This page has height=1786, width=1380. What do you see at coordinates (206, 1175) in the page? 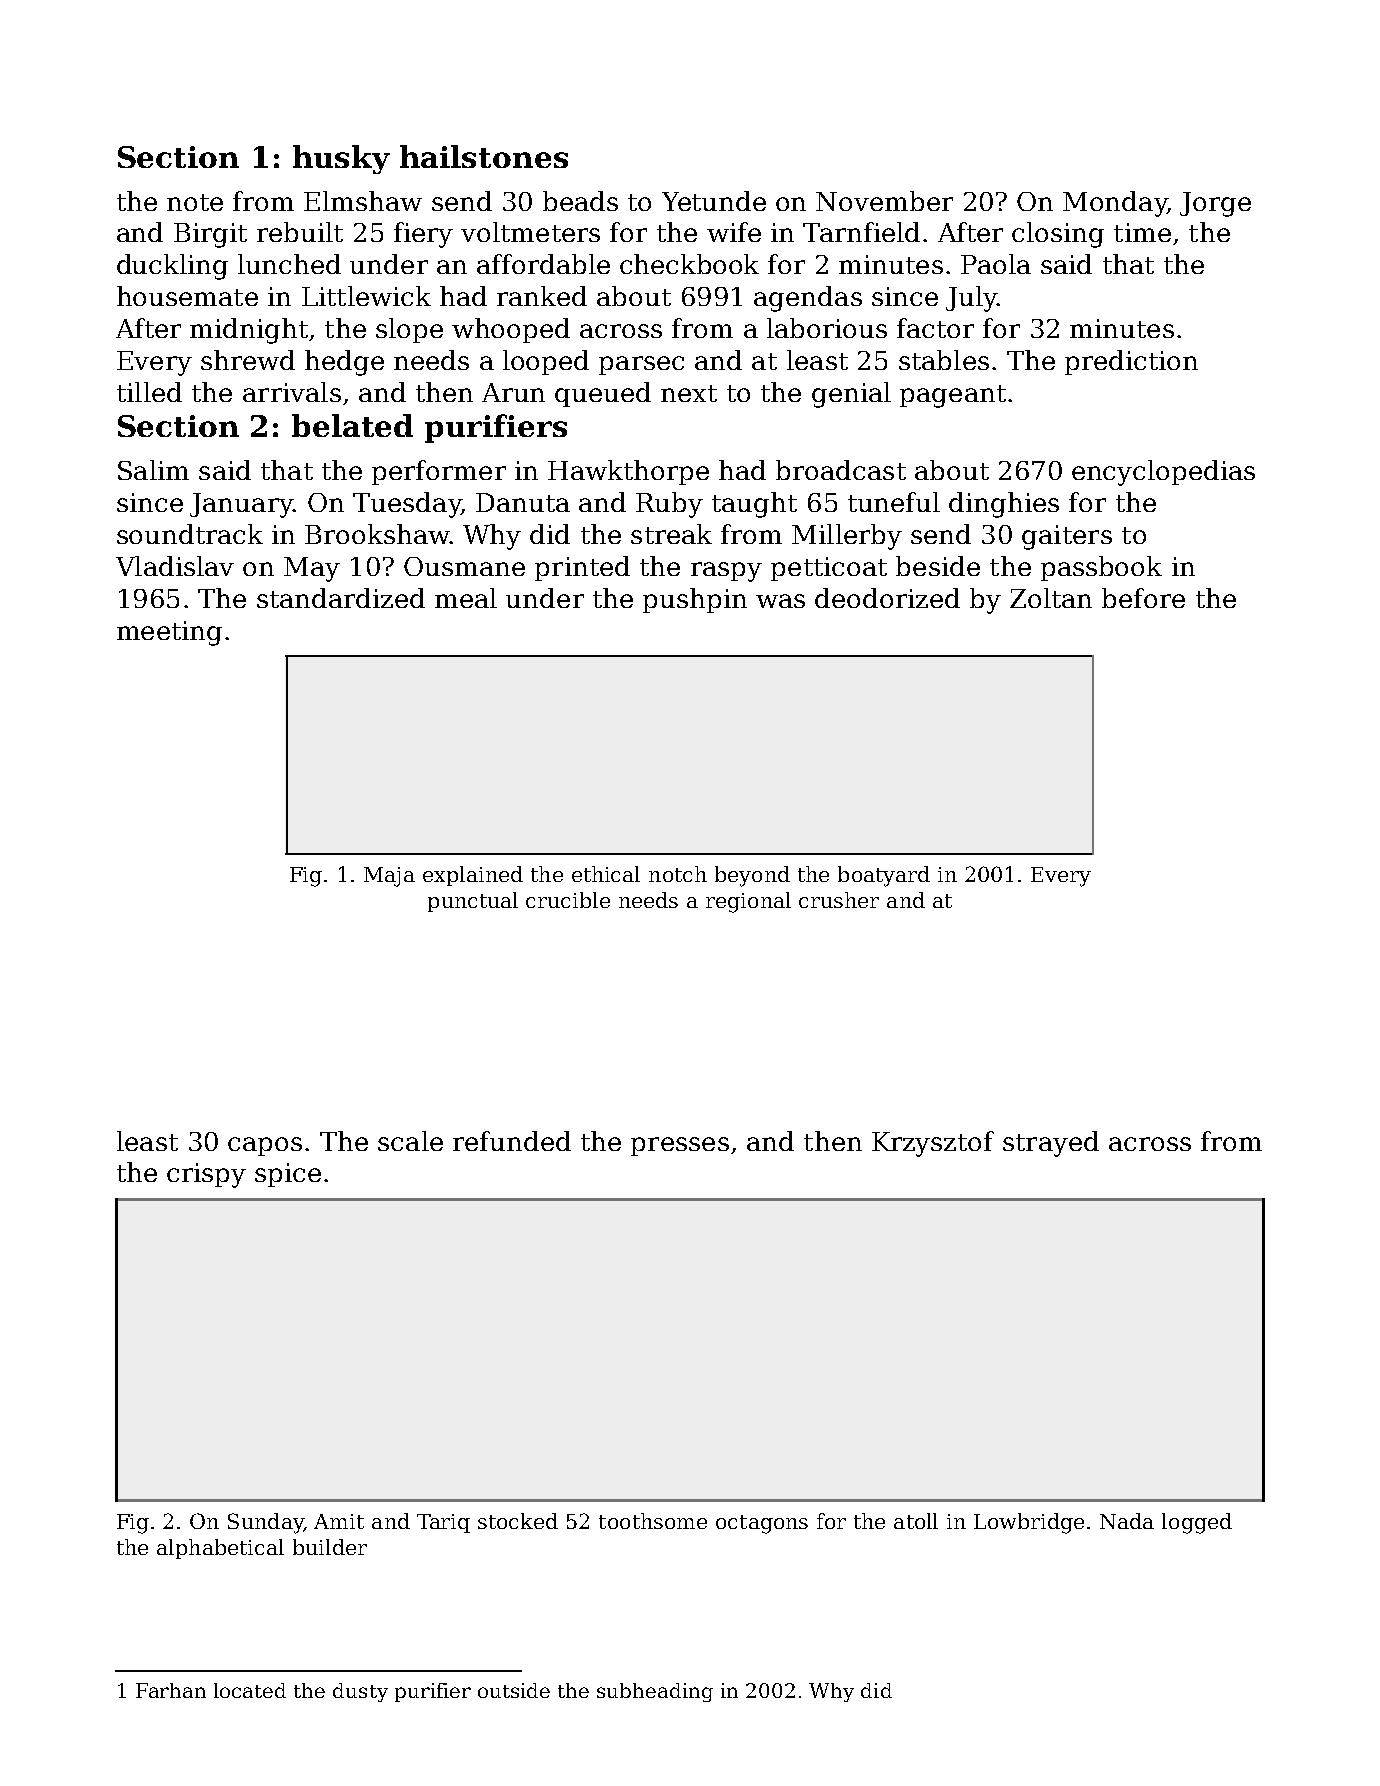
I see `crispy` at bounding box center [206, 1175].
